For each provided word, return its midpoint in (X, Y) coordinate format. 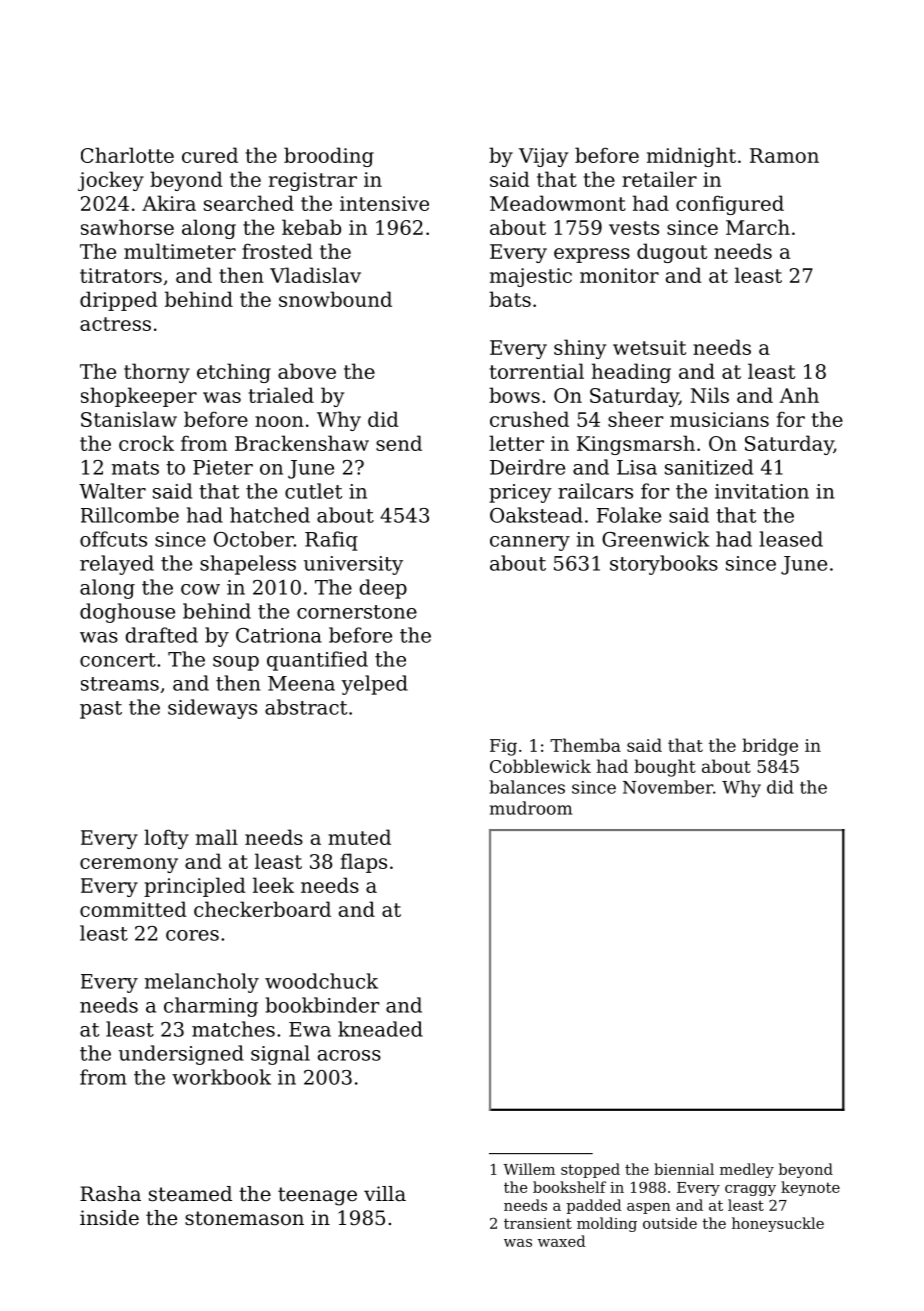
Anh (799, 395)
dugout (672, 253)
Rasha (110, 1194)
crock (146, 443)
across (349, 1055)
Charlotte (127, 155)
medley (747, 1170)
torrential (537, 371)
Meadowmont (558, 203)
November (668, 787)
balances (527, 787)
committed (133, 909)
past (101, 710)
